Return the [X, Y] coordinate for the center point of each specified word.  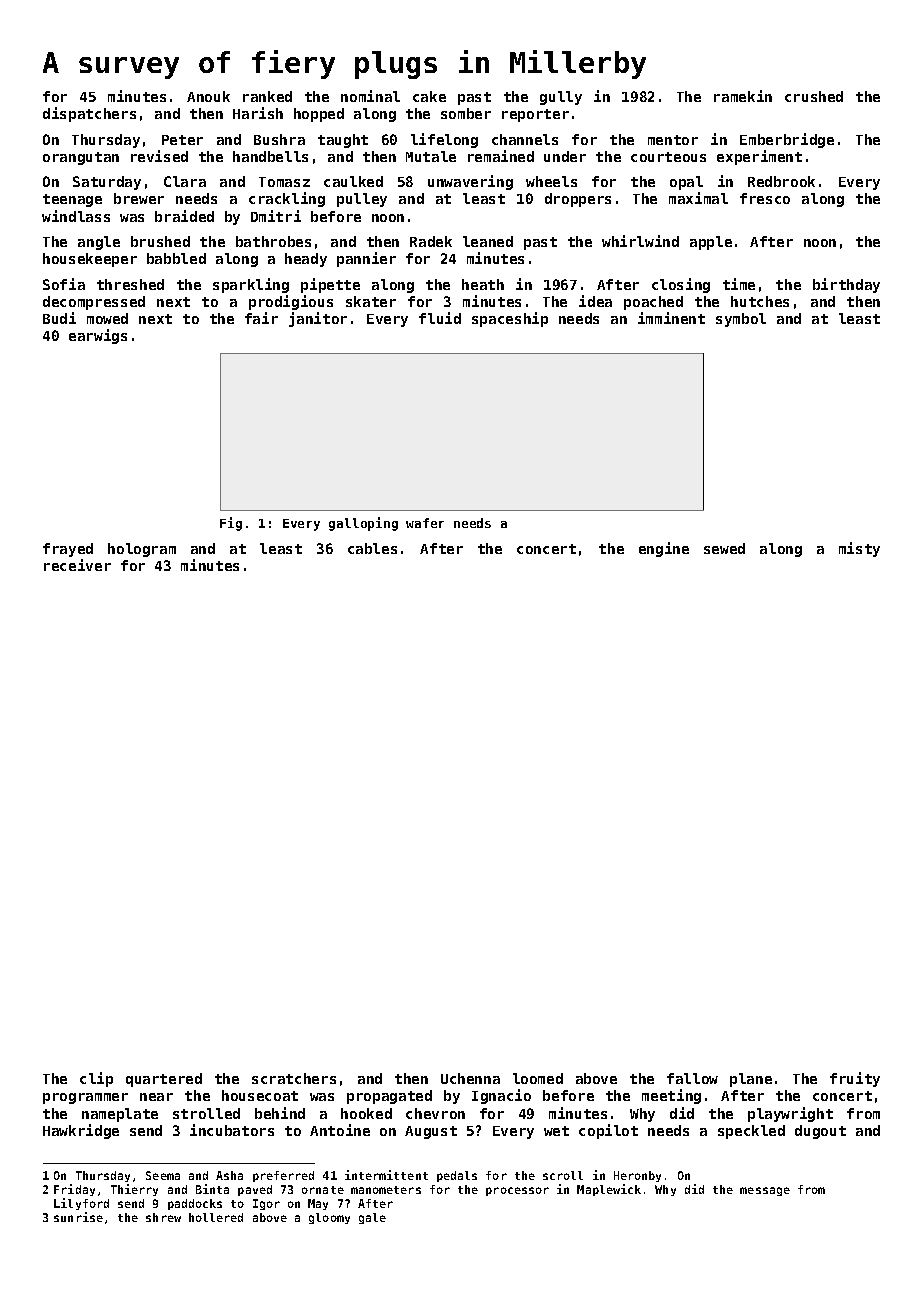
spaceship [510, 319]
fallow [692, 1078]
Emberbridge [787, 140]
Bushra [279, 139]
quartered [164, 1080]
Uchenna [470, 1078]
